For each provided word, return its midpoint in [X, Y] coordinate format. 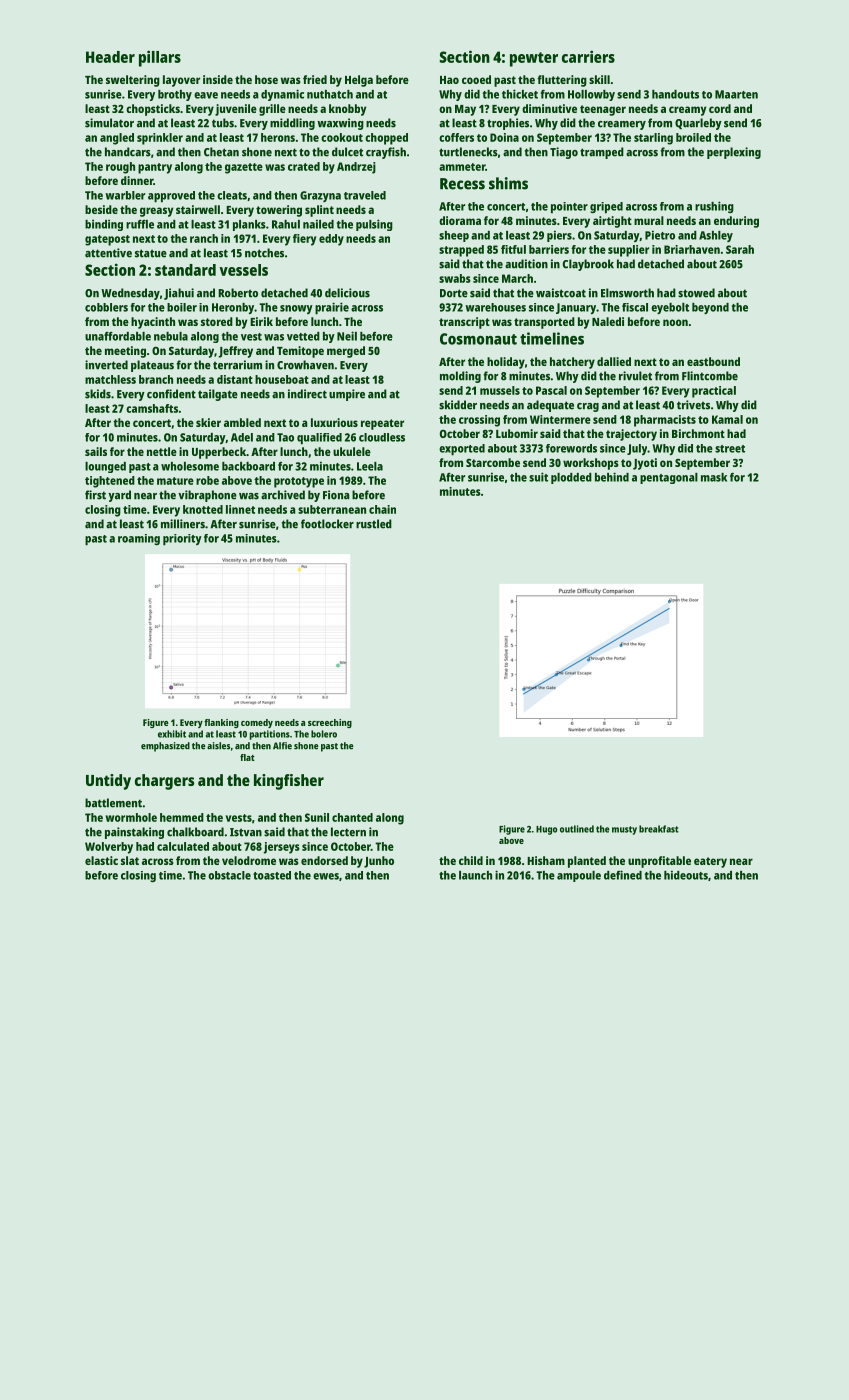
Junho [379, 862]
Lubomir [517, 433]
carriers [588, 56]
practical [714, 392]
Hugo [546, 830]
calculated [183, 846]
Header [110, 57]
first [95, 495]
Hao [449, 80]
